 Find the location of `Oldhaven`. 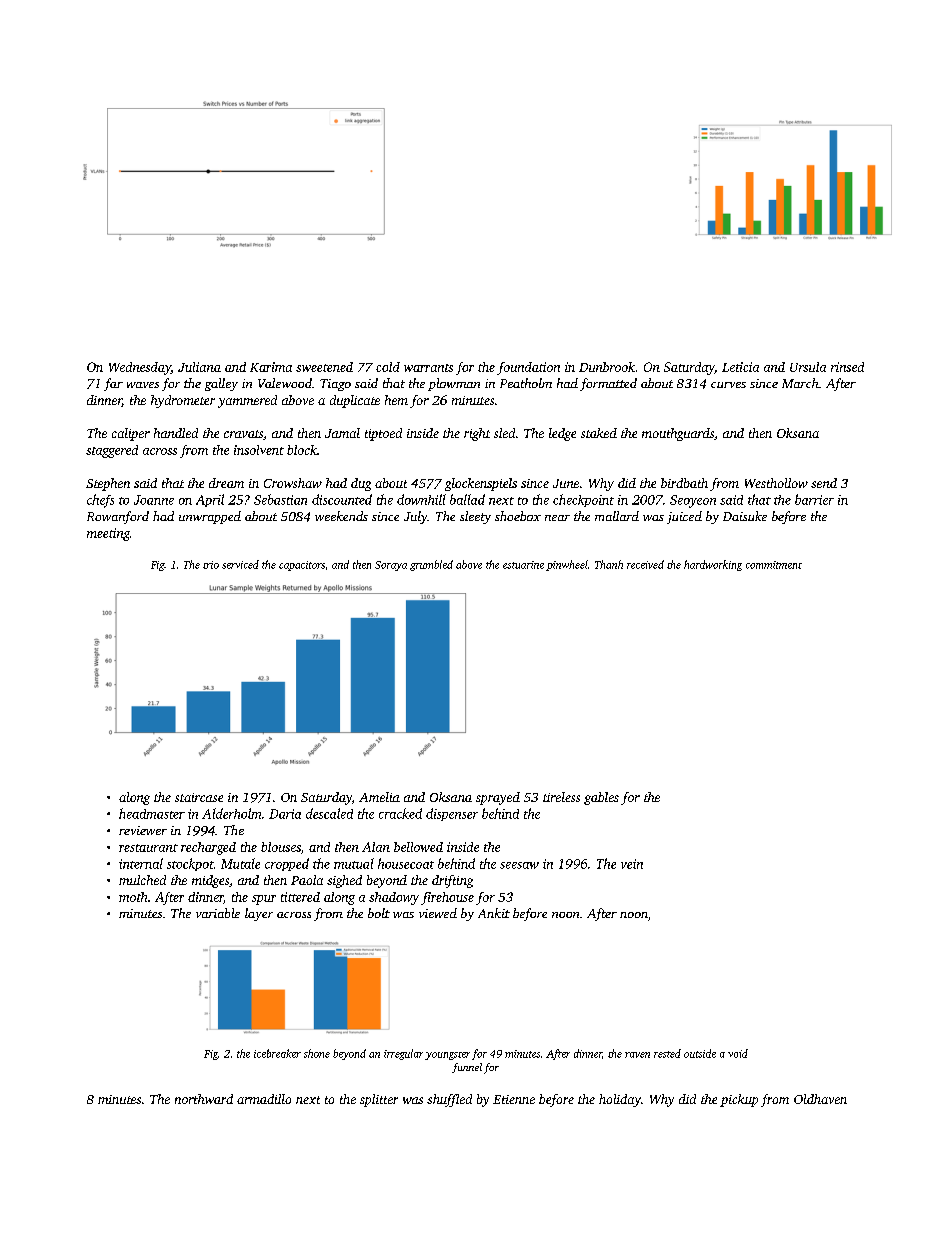

Oldhaven is located at coordinates (820, 1099).
